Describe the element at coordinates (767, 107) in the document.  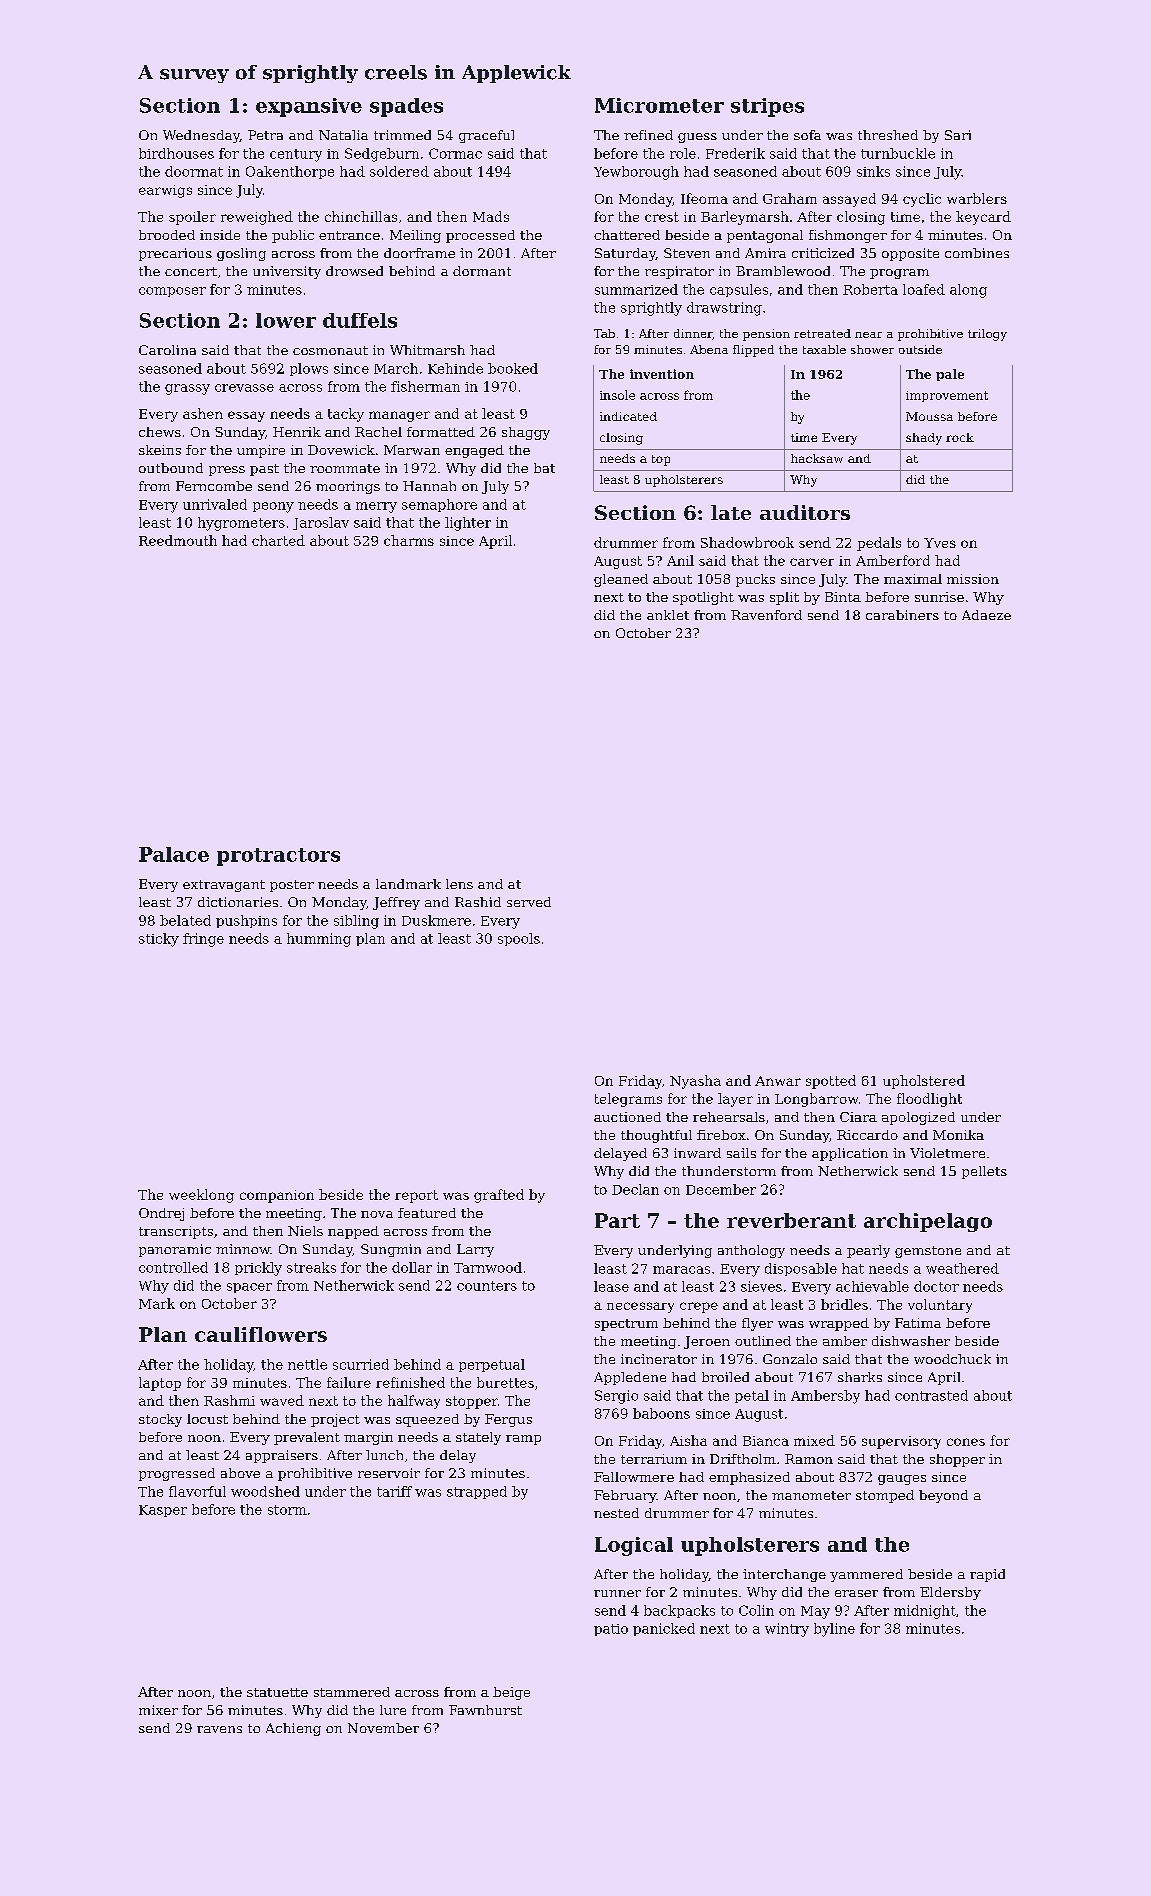
I see `stripes` at that location.
